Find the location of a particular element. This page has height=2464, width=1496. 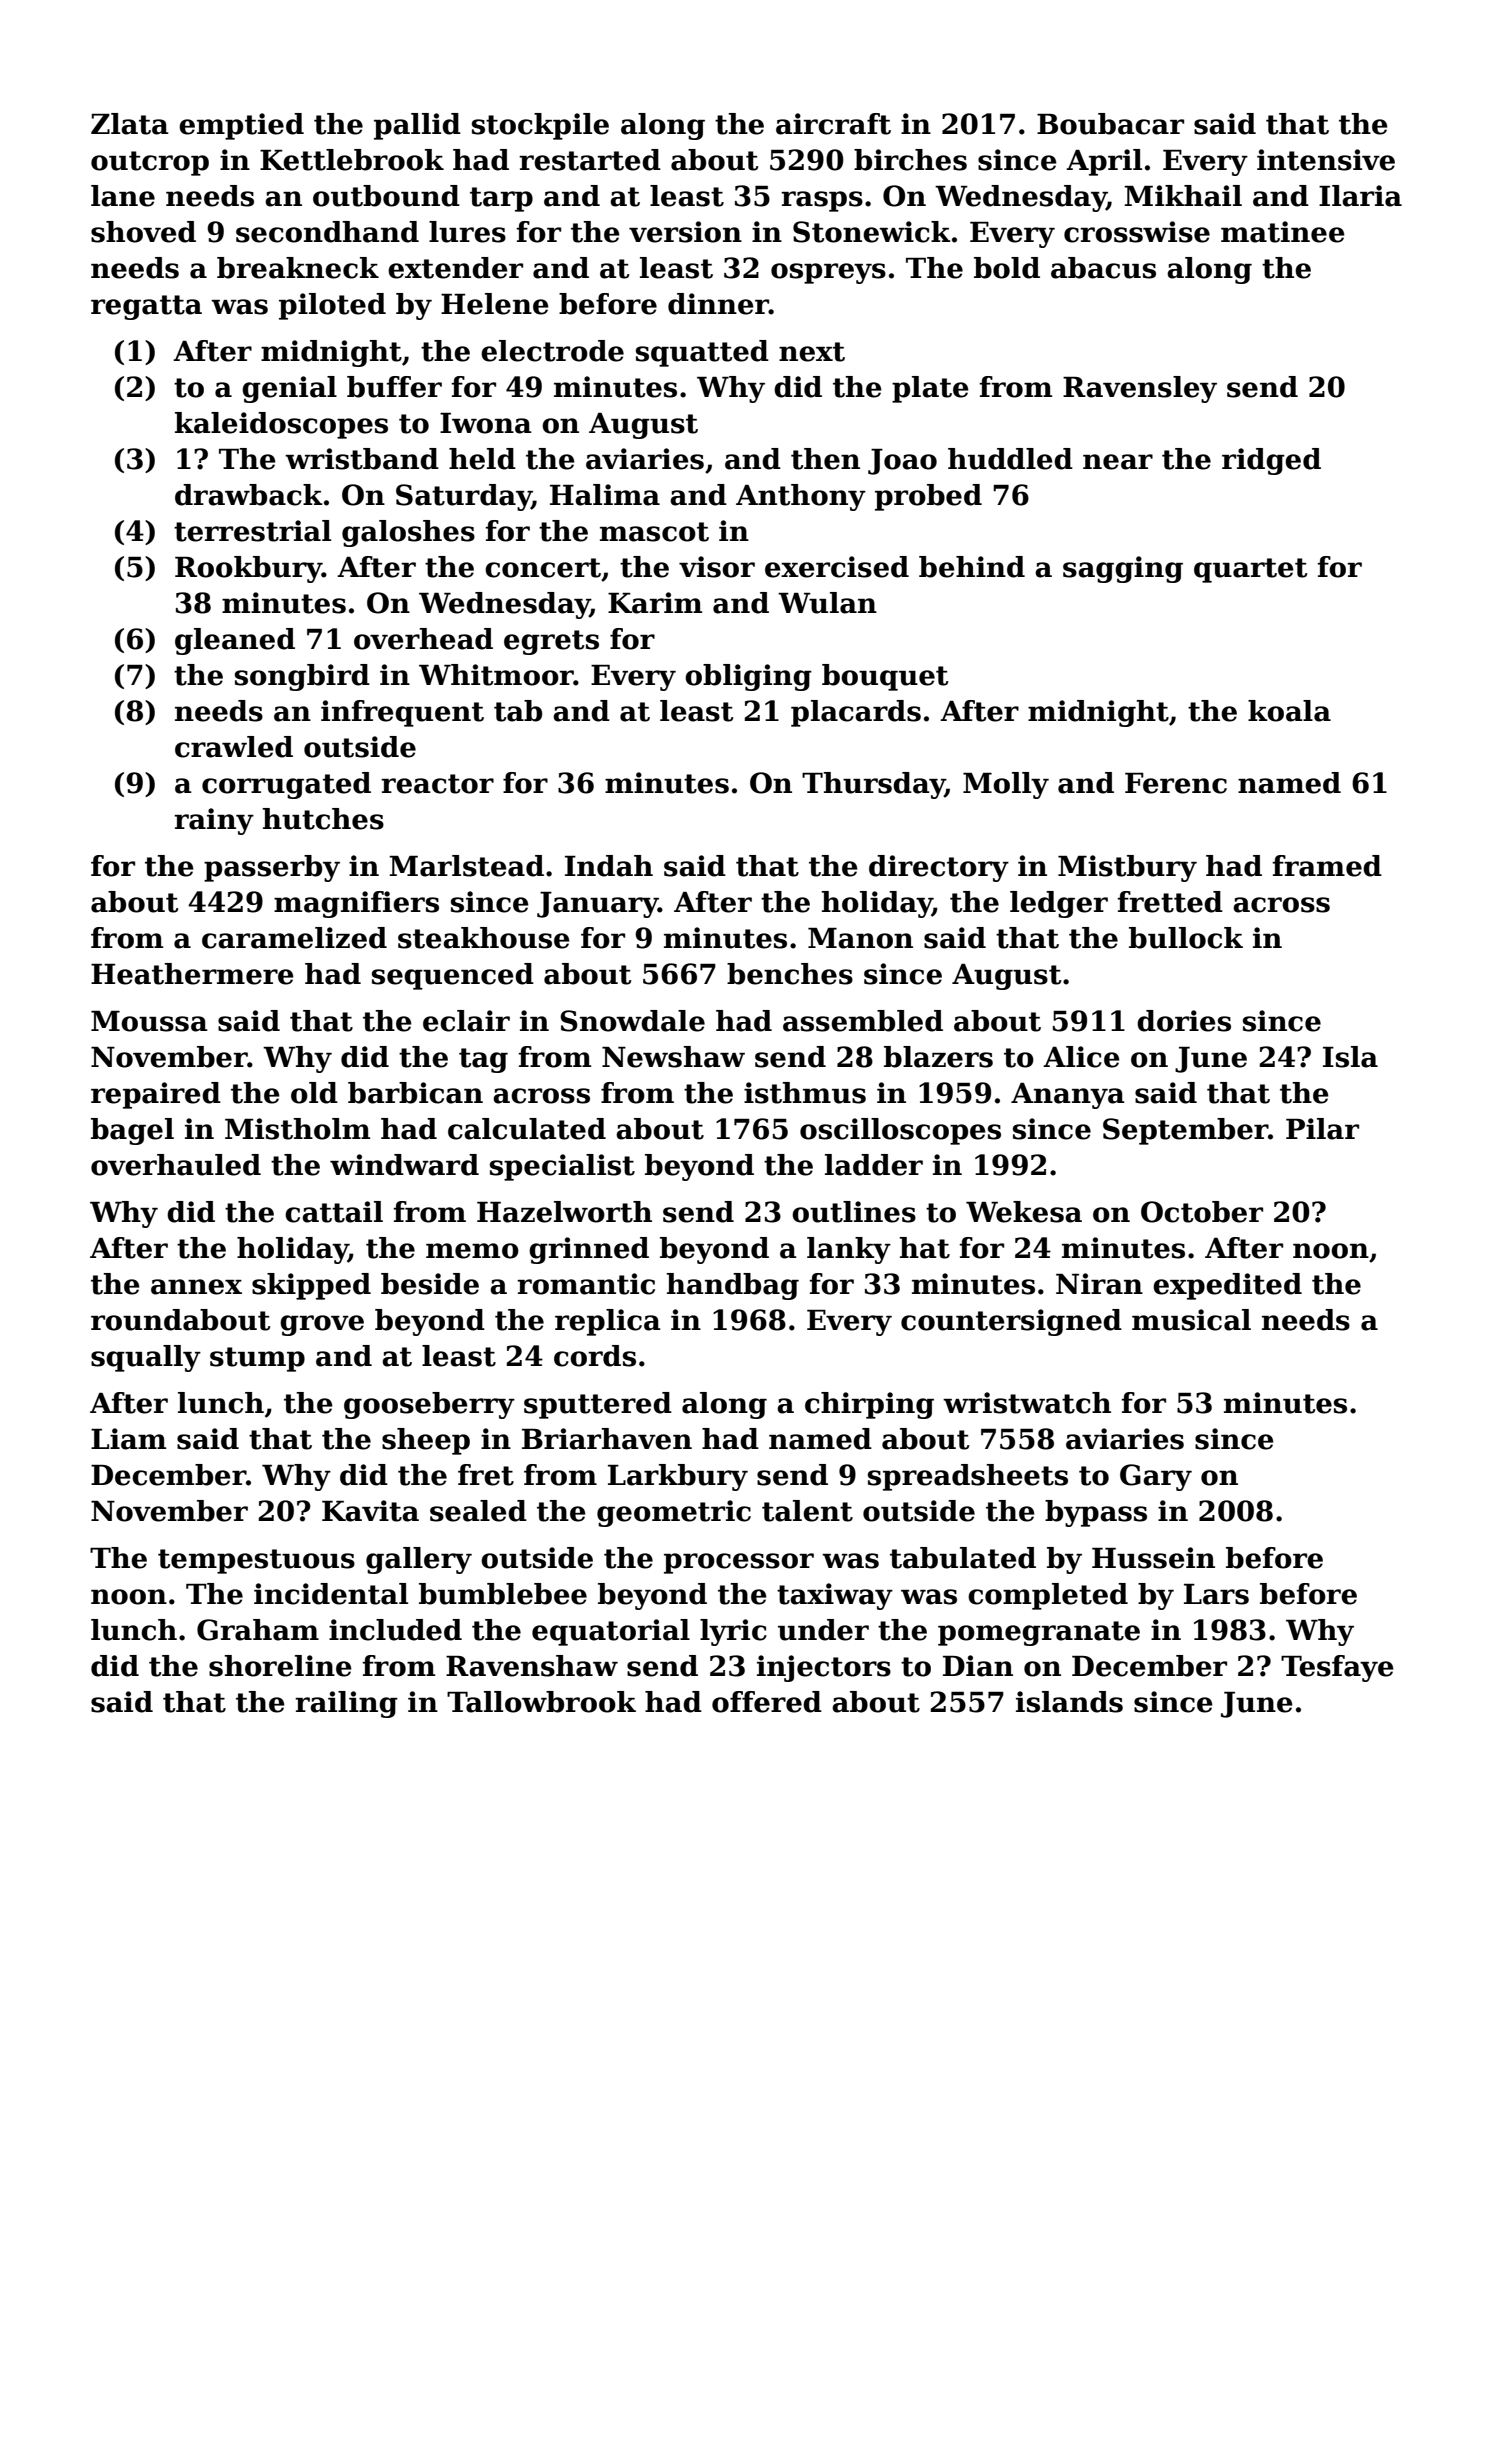

Zlata is located at coordinates (130, 124).
